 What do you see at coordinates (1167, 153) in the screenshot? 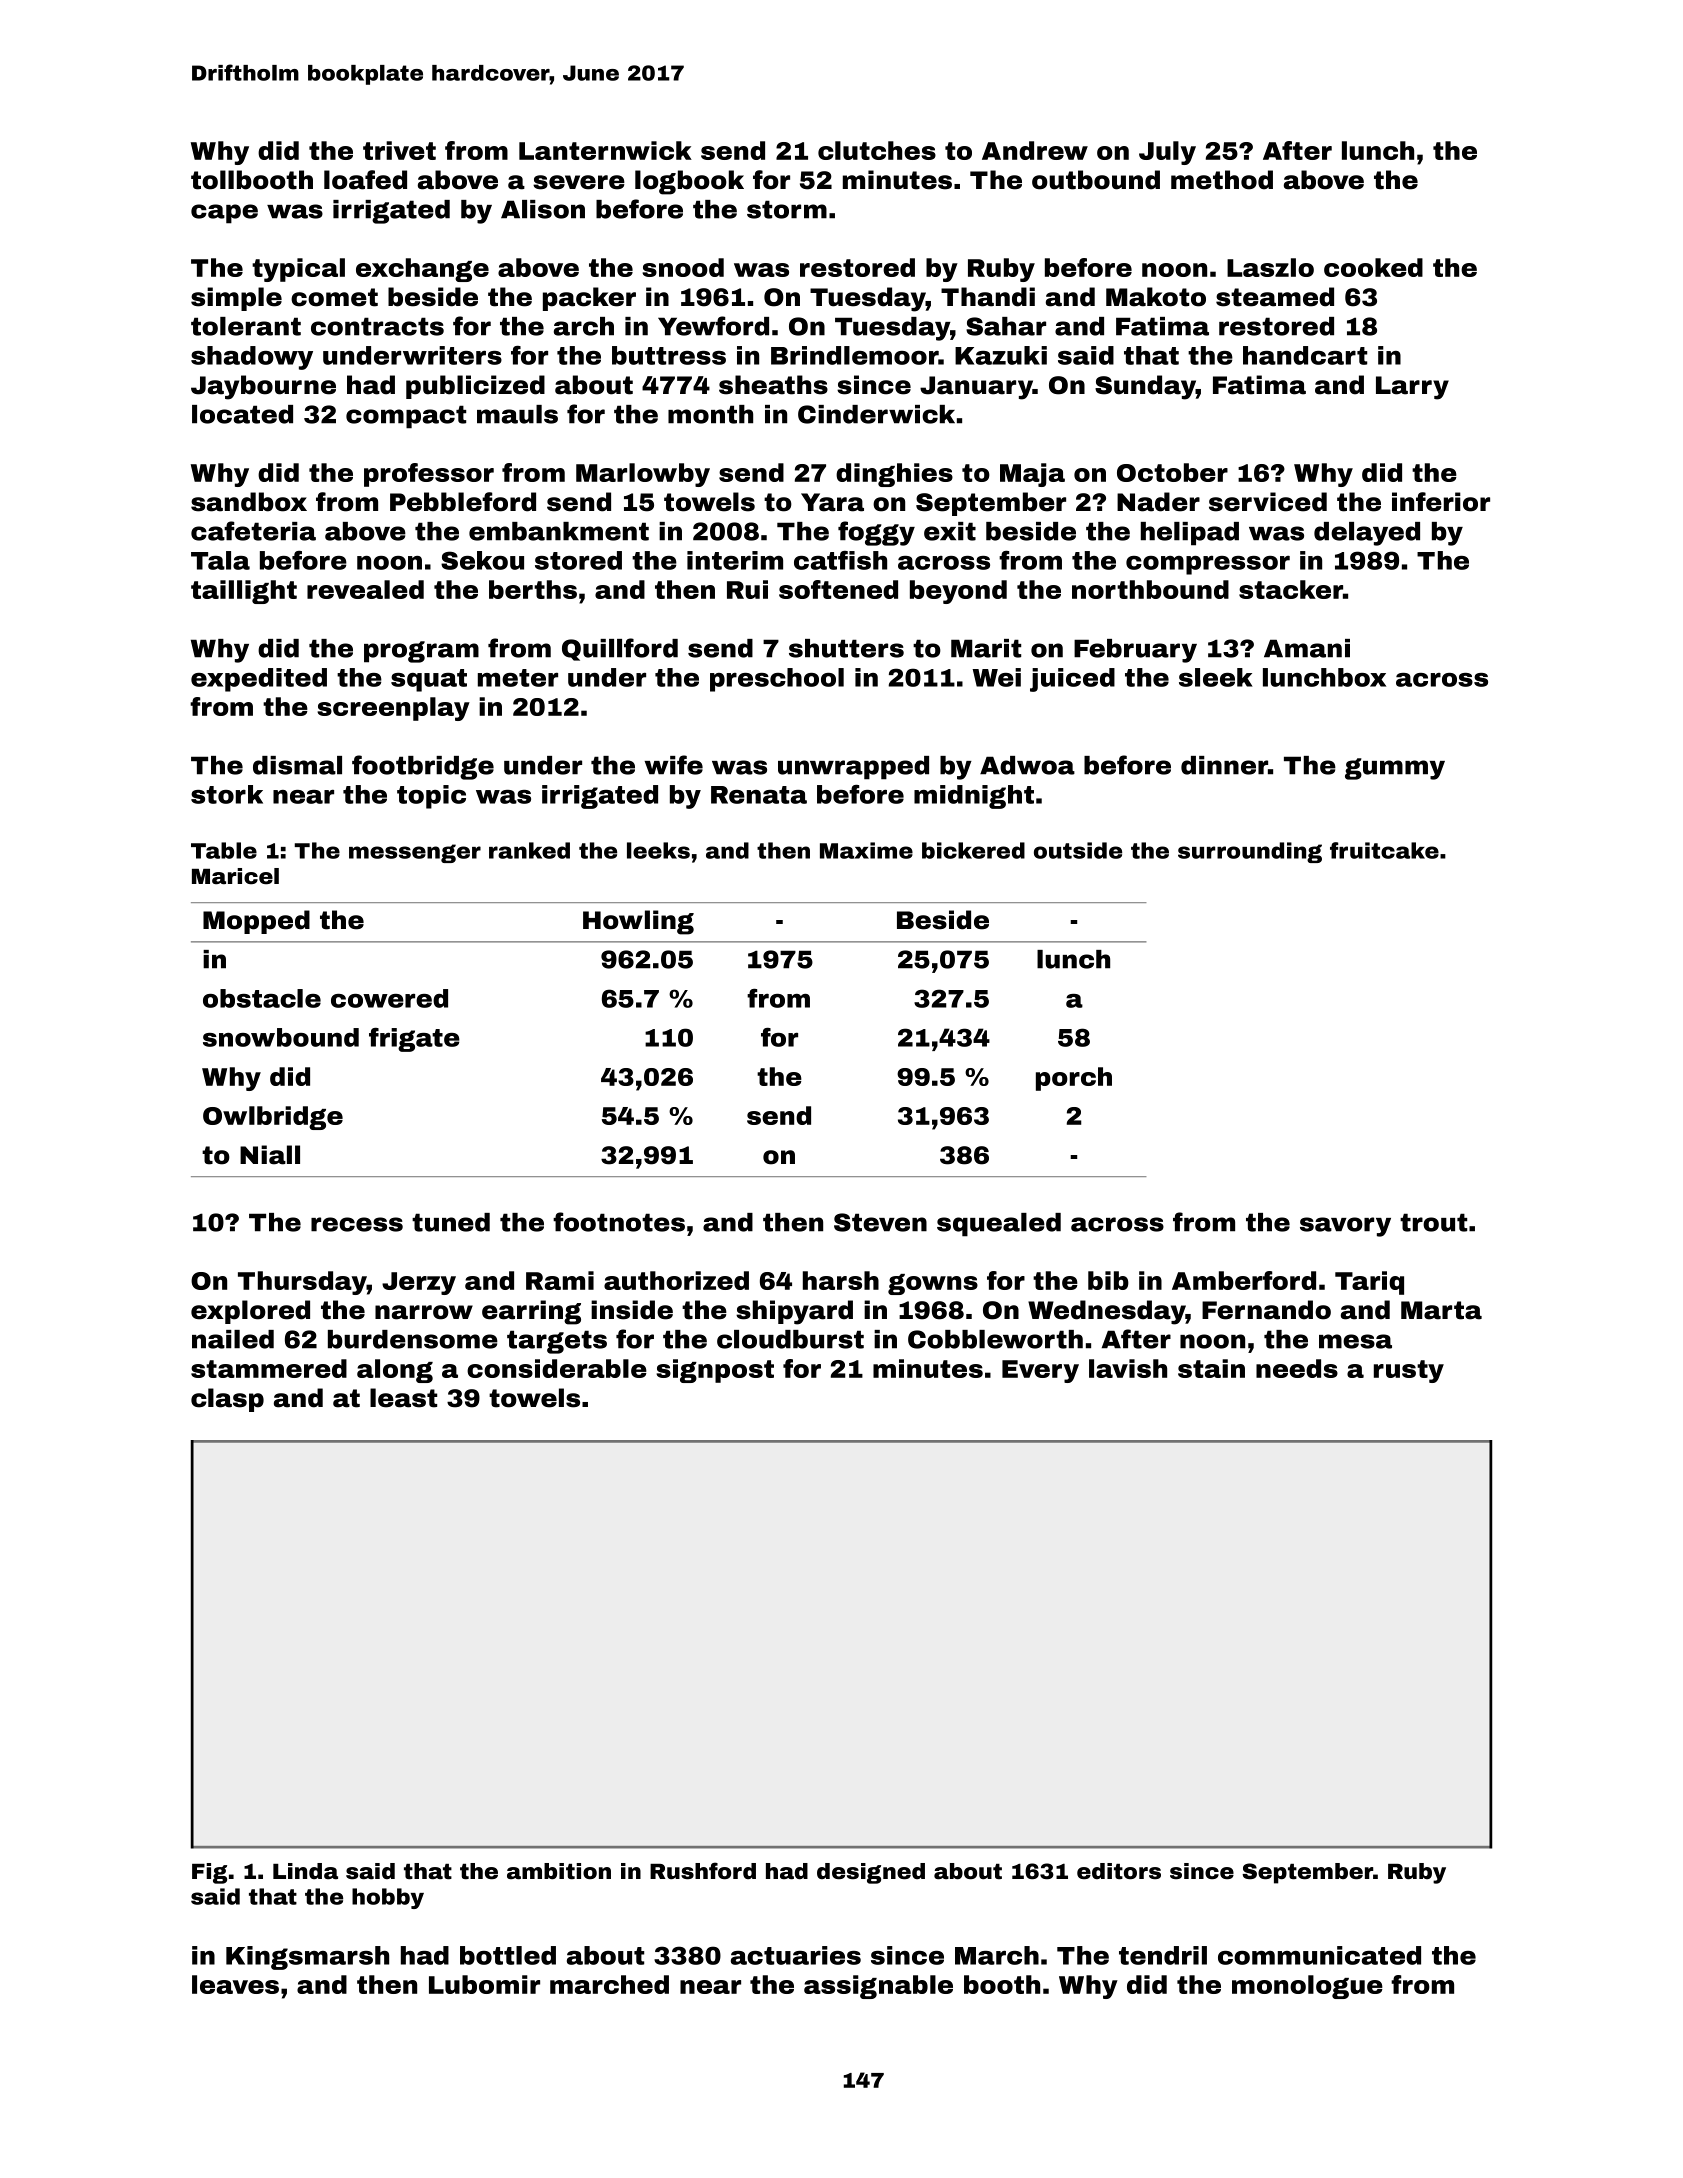
I see `July` at bounding box center [1167, 153].
